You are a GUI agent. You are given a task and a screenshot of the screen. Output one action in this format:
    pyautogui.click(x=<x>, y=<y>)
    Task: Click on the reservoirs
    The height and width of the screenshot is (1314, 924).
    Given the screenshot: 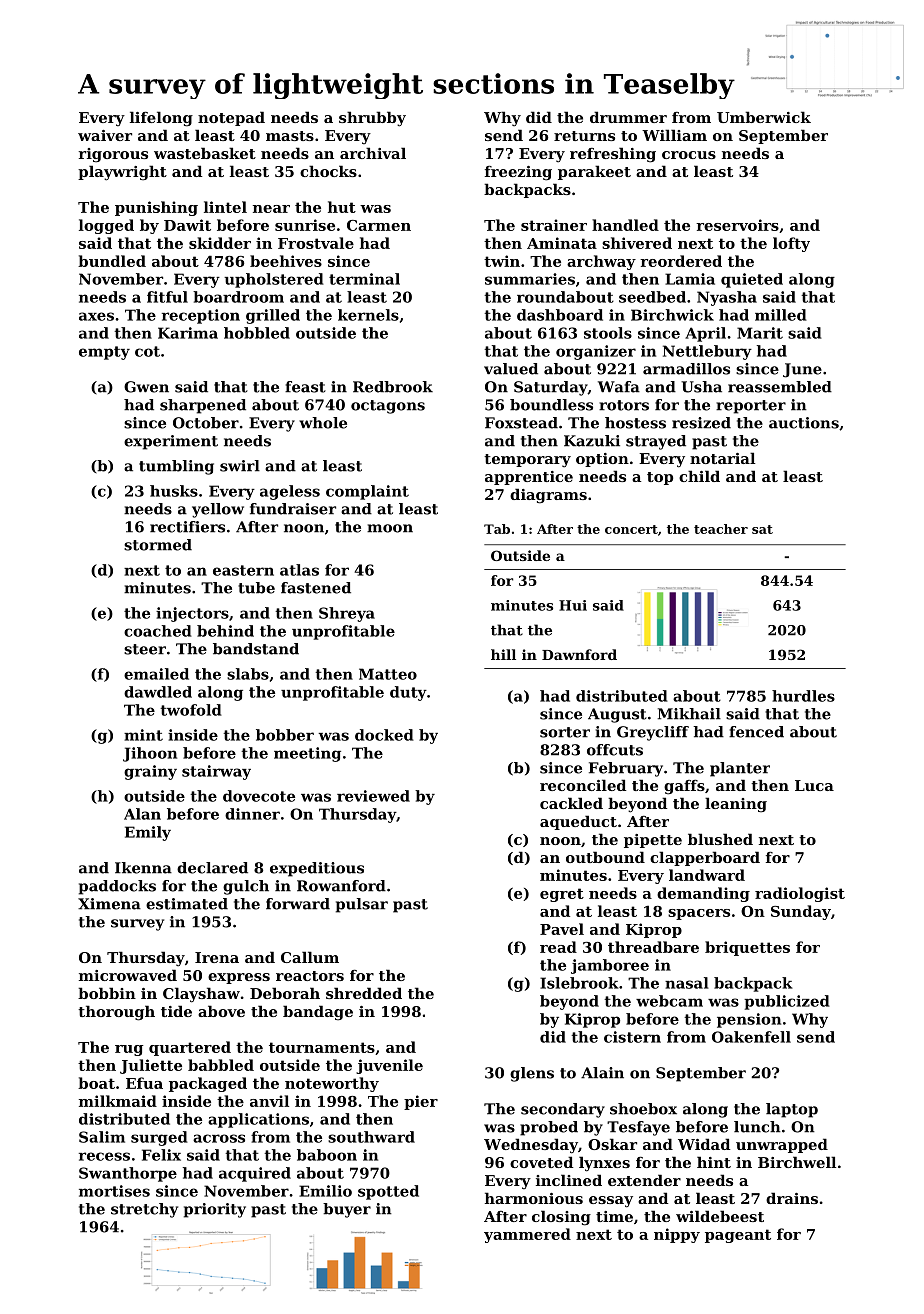 What is the action you would take?
    pyautogui.click(x=737, y=225)
